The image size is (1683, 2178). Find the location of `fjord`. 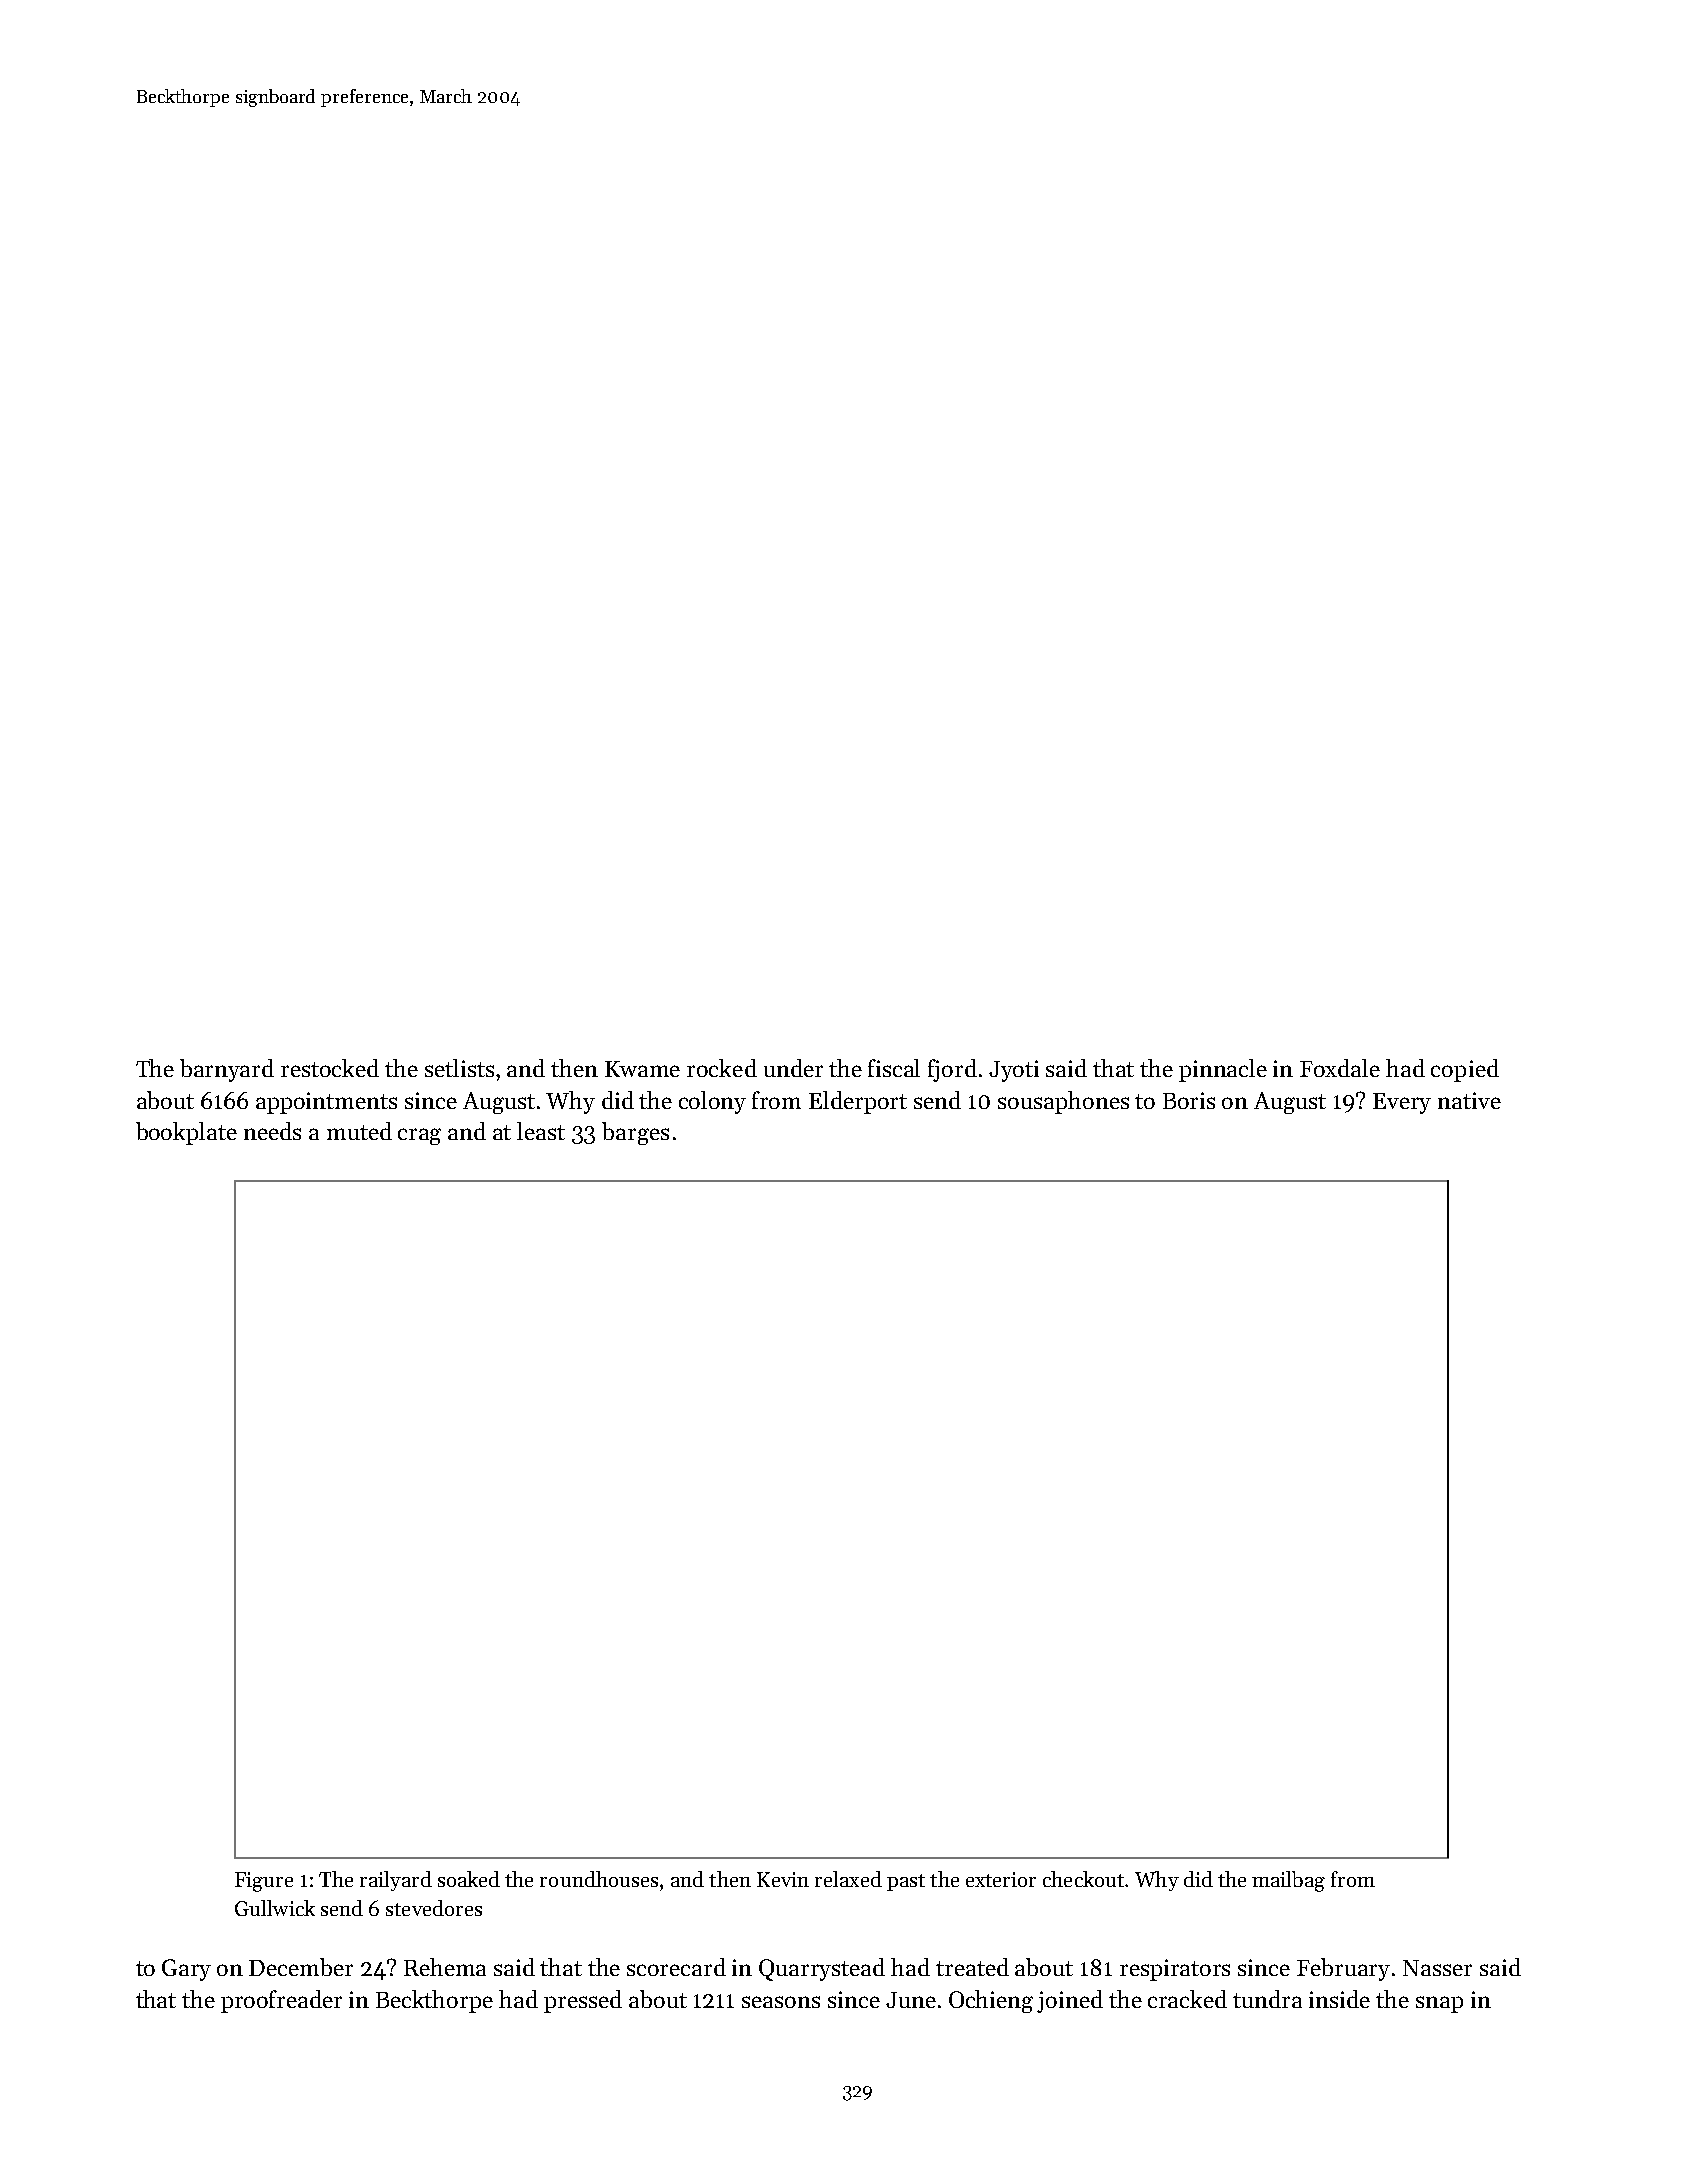

fjord is located at coordinates (952, 1070).
